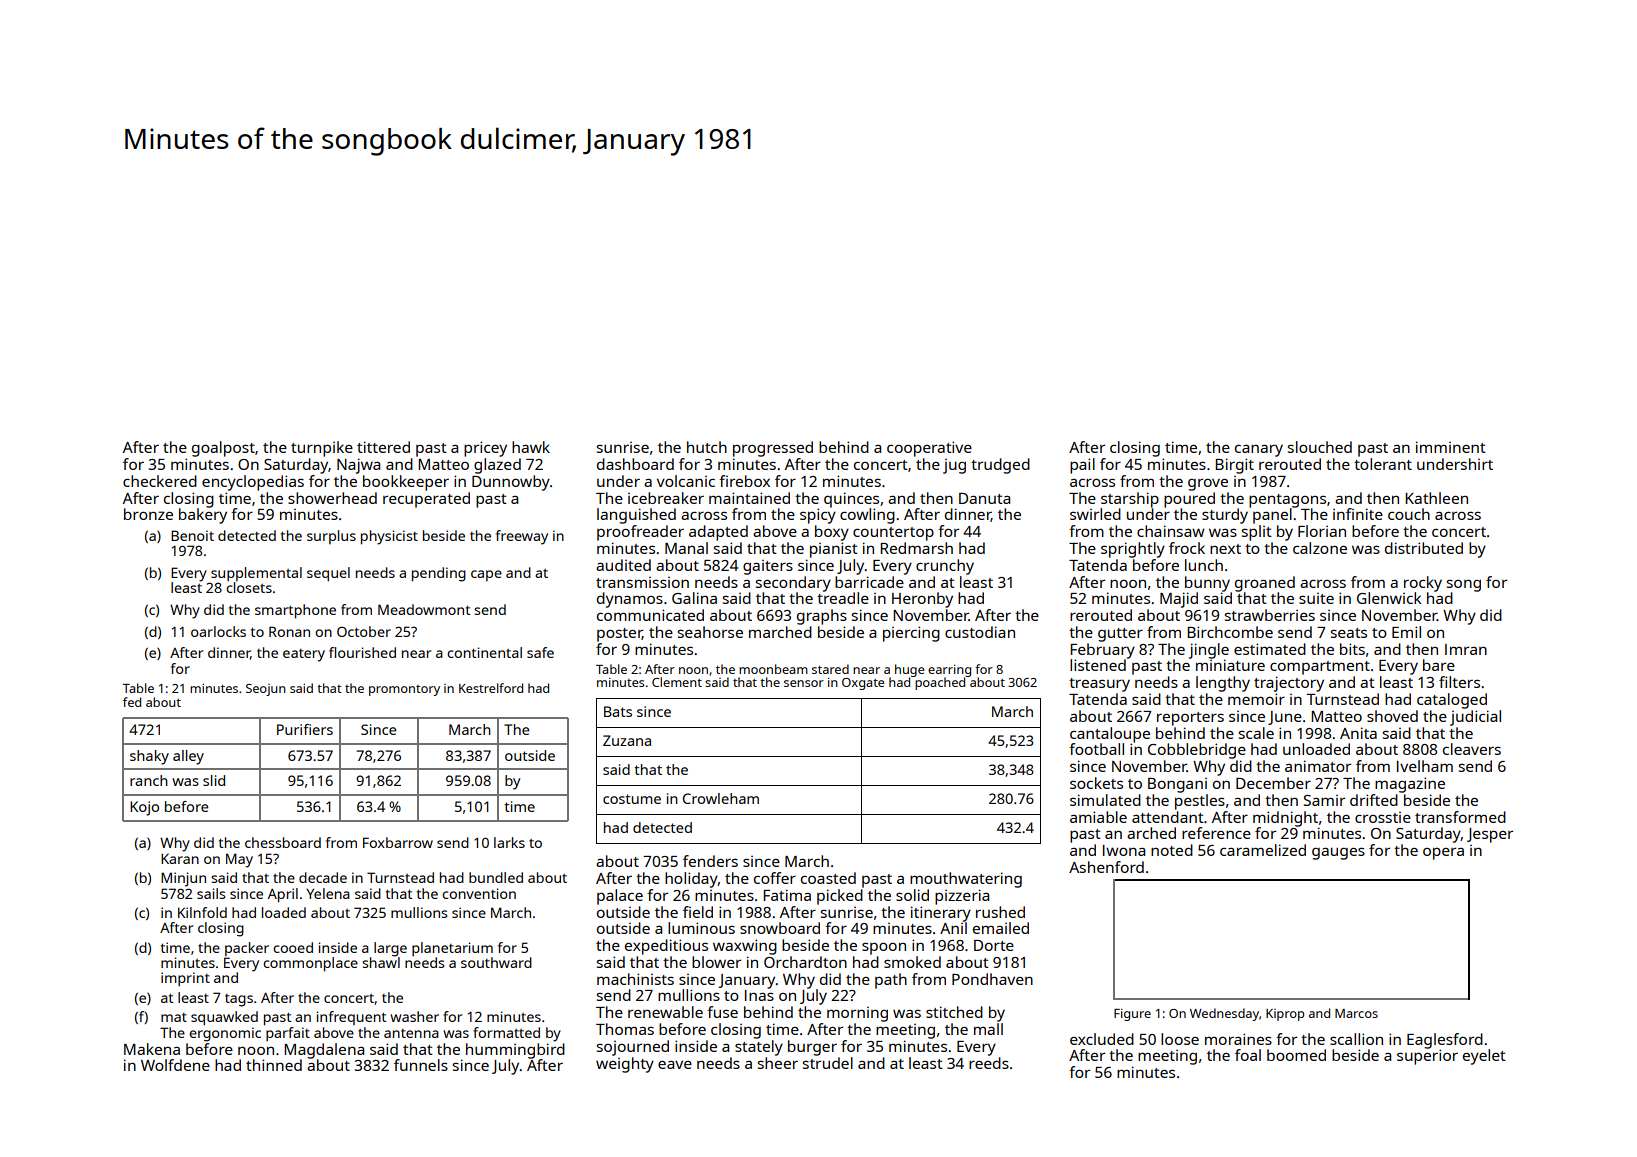 The image size is (1637, 1157). Describe the element at coordinates (531, 447) in the document. I see `hawk` at that location.
